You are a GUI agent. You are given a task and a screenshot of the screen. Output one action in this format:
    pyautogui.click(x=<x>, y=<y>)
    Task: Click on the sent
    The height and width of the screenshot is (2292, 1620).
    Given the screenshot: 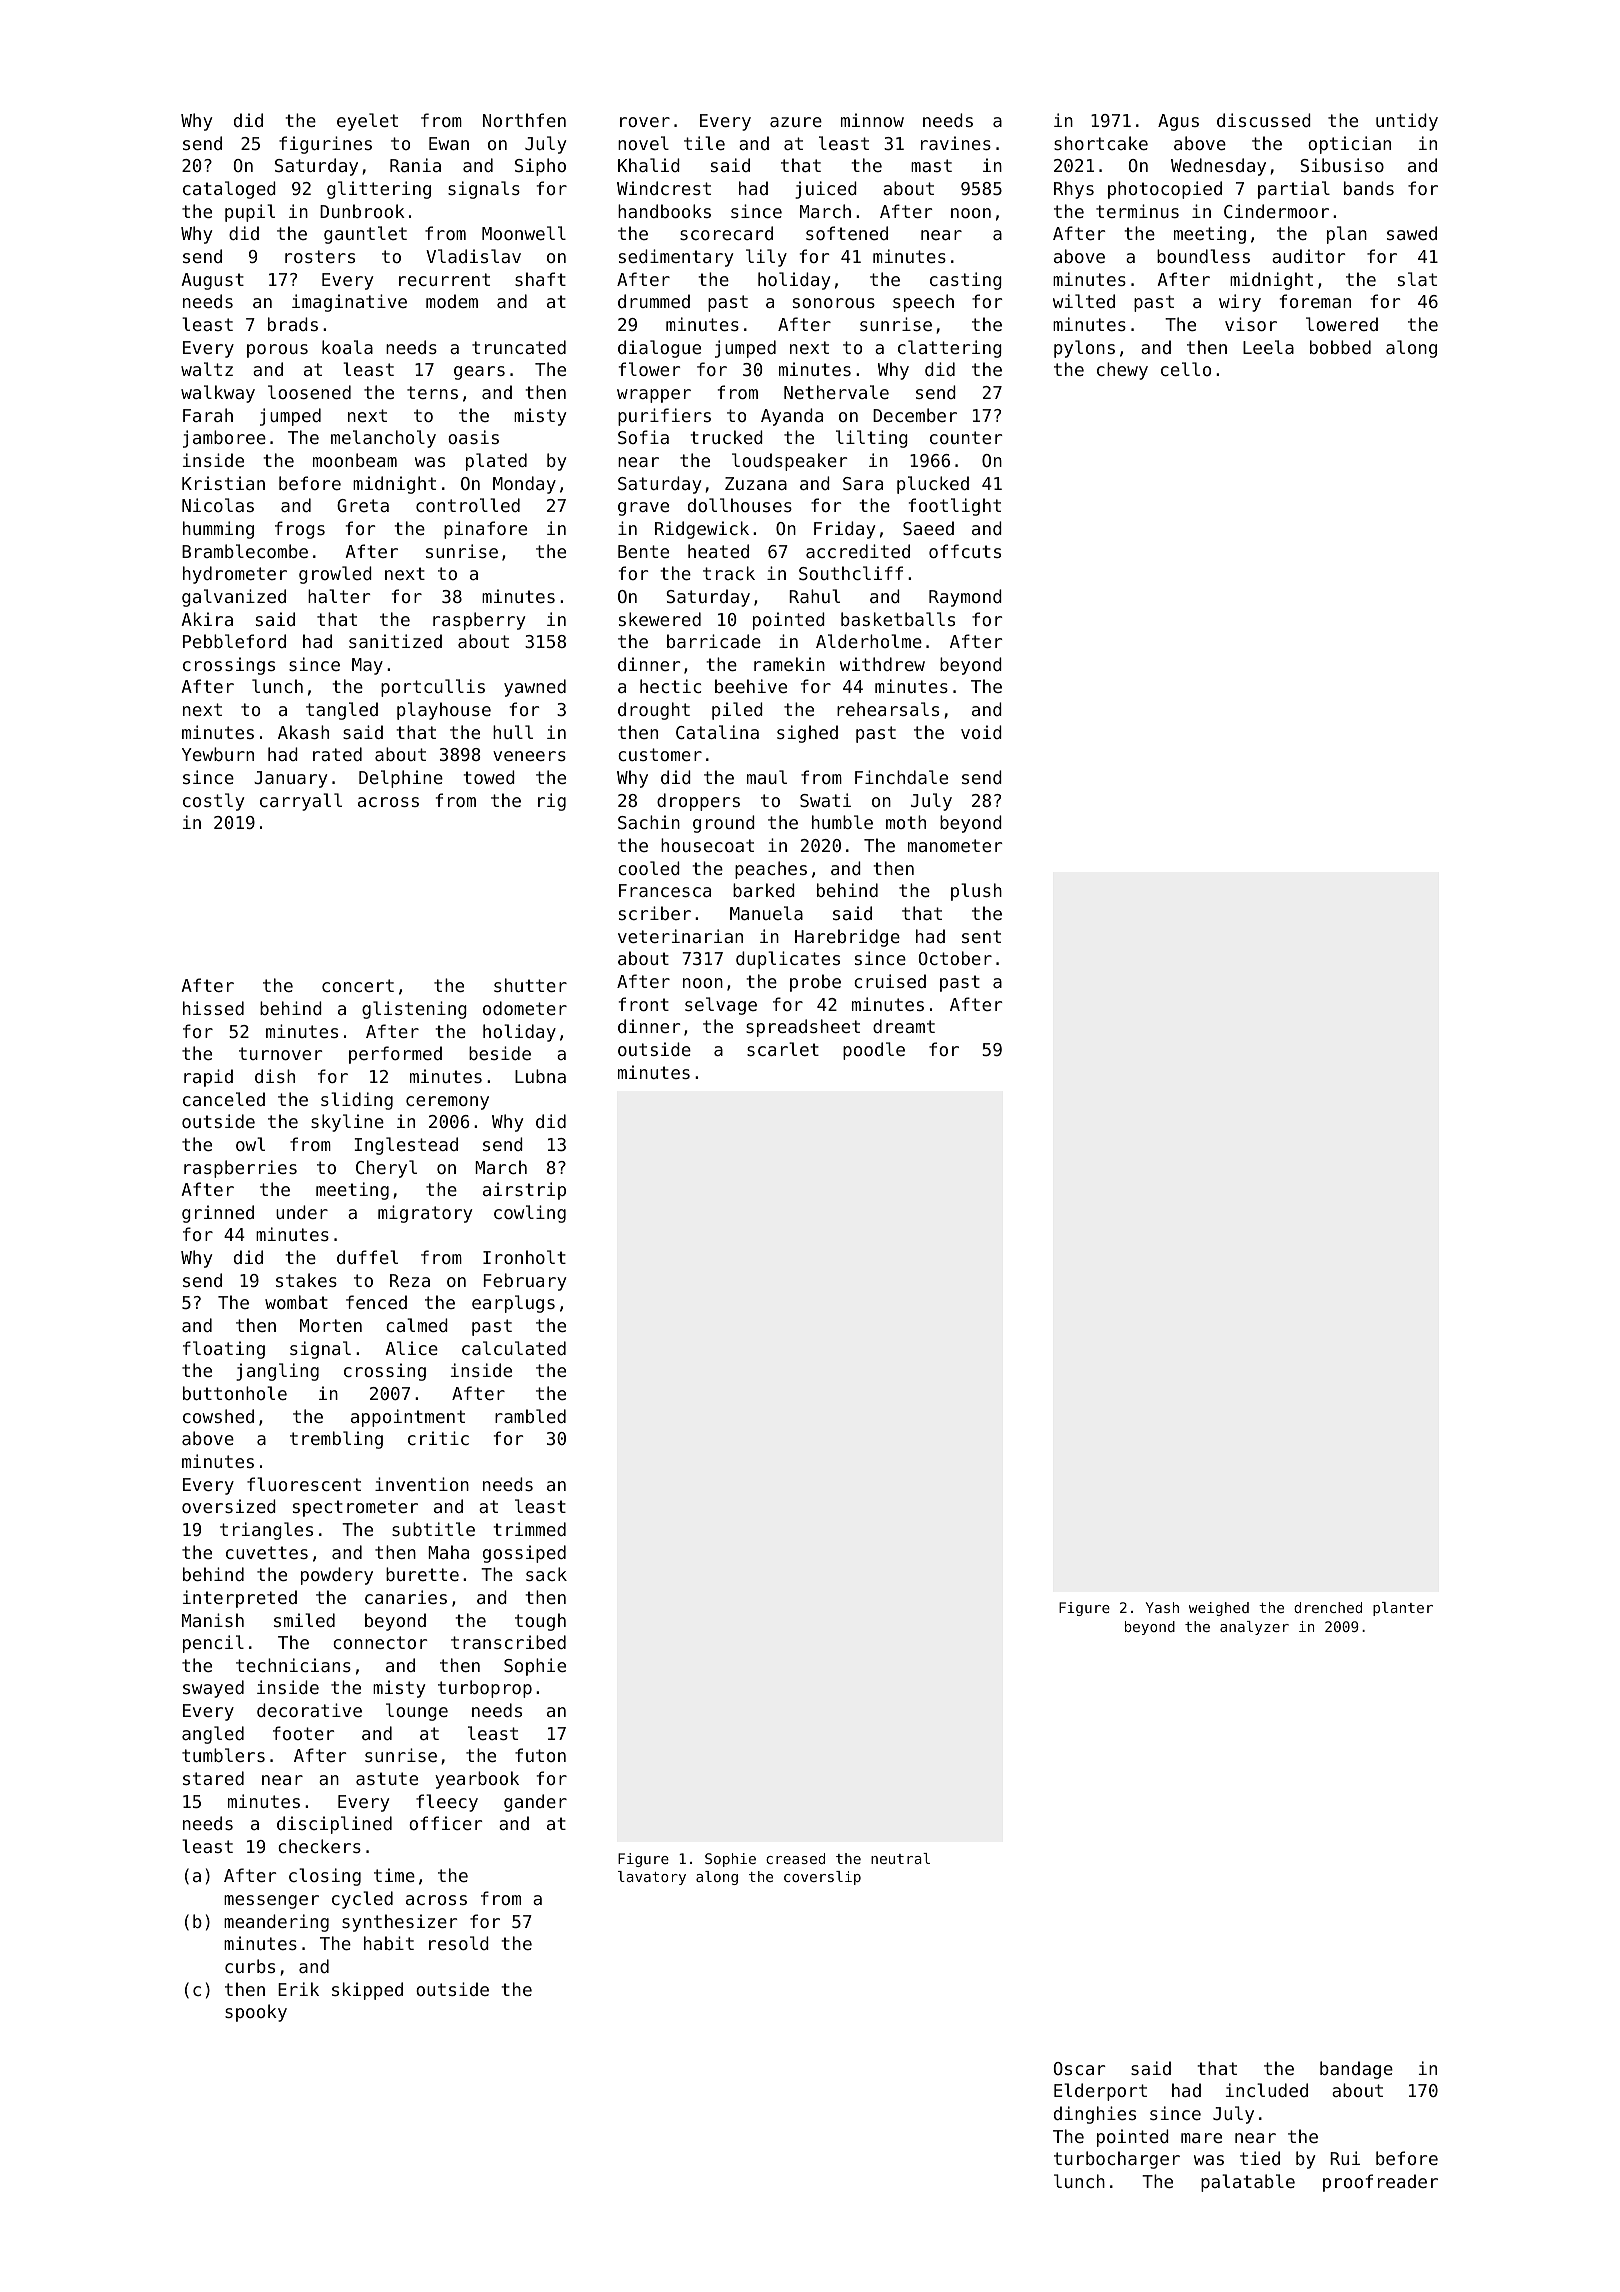 What is the action you would take?
    pyautogui.click(x=981, y=936)
